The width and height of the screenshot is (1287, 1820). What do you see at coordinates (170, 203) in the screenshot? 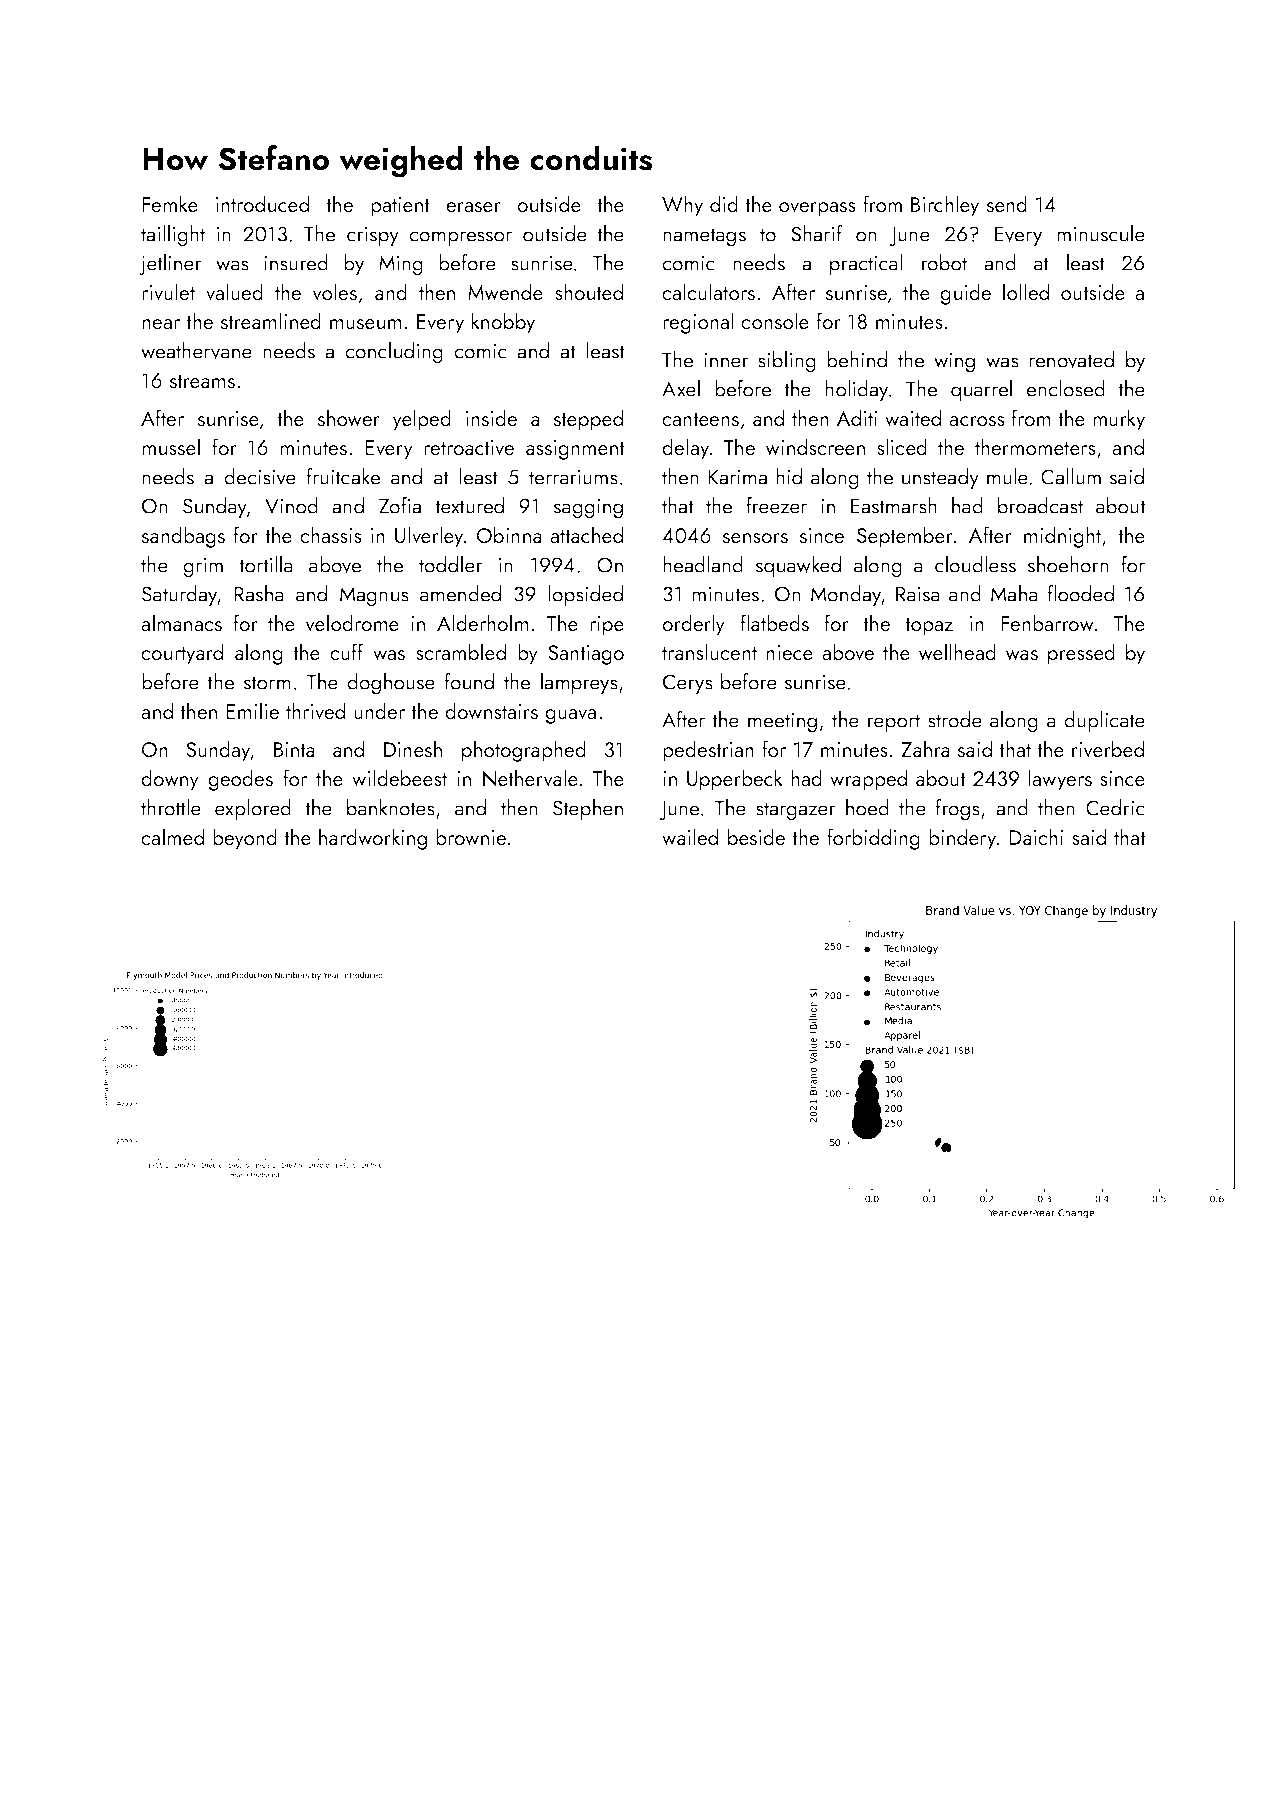
I see `Femke` at bounding box center [170, 203].
